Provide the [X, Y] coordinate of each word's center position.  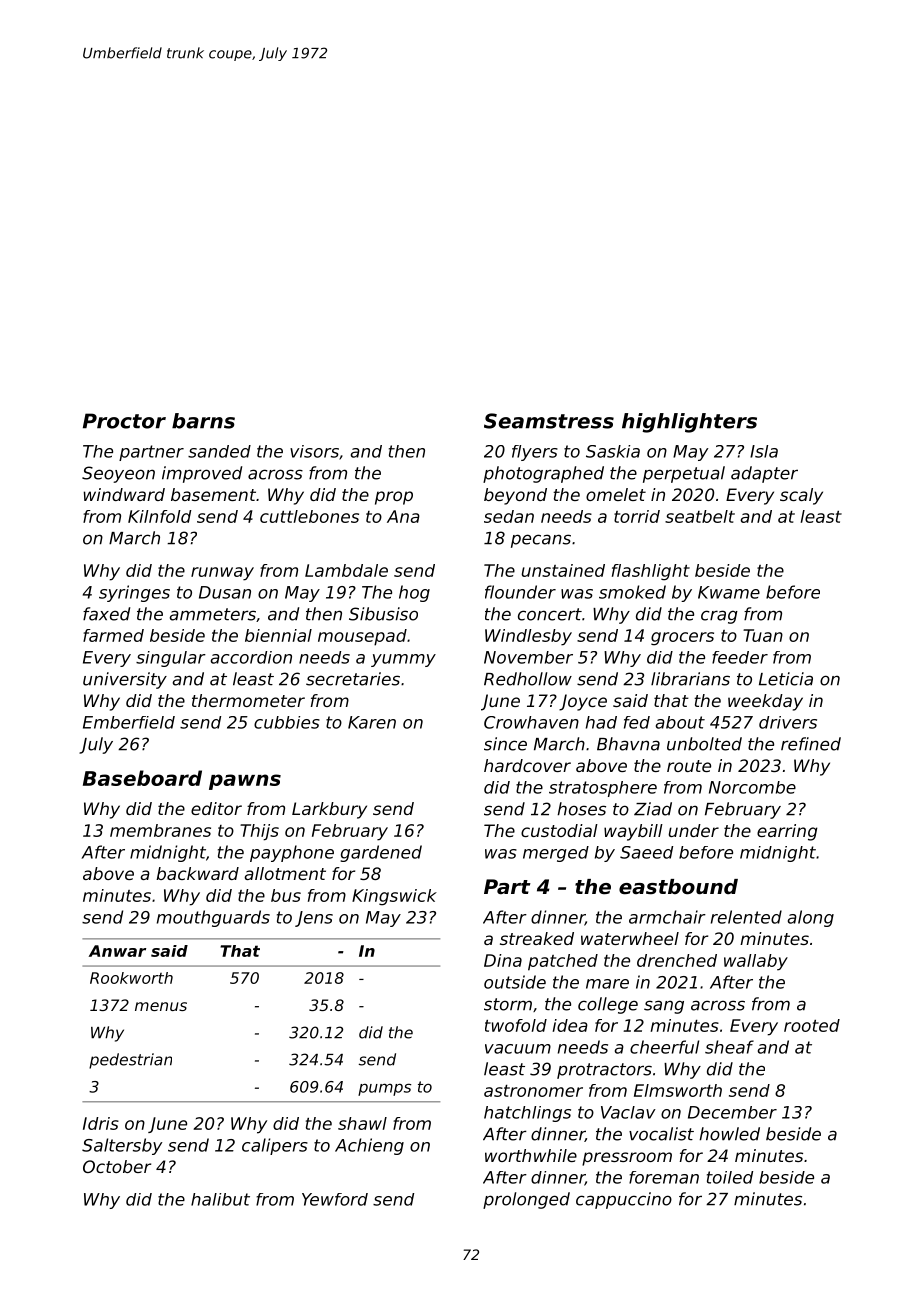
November [528, 657]
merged [556, 854]
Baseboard [142, 778]
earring [787, 832]
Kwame [729, 592]
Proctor [124, 421]
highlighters [689, 423]
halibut [220, 1199]
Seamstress [549, 421]
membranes [160, 830]
